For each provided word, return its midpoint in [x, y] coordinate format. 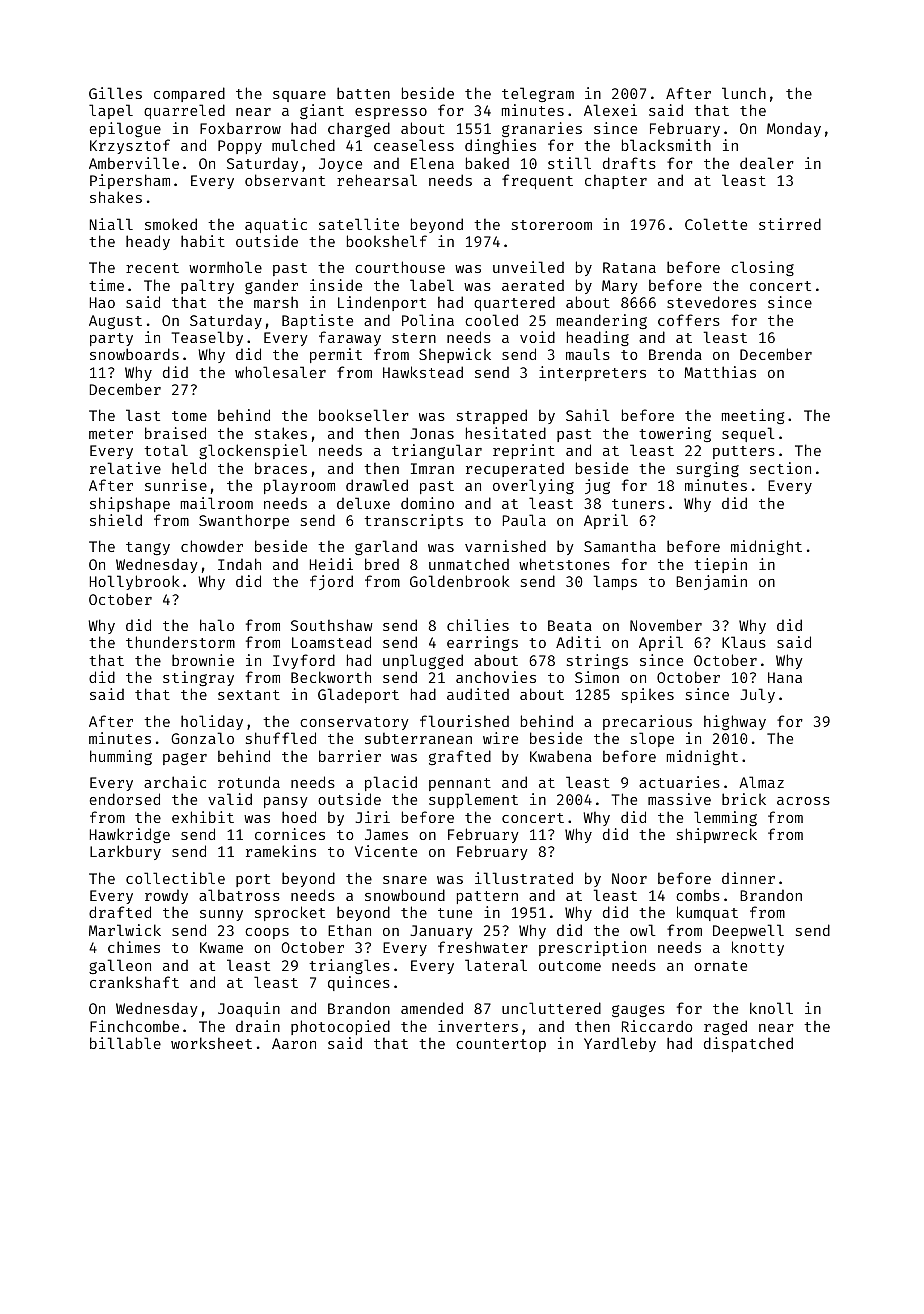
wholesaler [280, 372]
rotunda [249, 782]
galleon [120, 966]
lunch [744, 93]
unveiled [528, 267]
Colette [716, 224]
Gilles [115, 93]
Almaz [761, 782]
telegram [538, 94]
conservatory [354, 723]
